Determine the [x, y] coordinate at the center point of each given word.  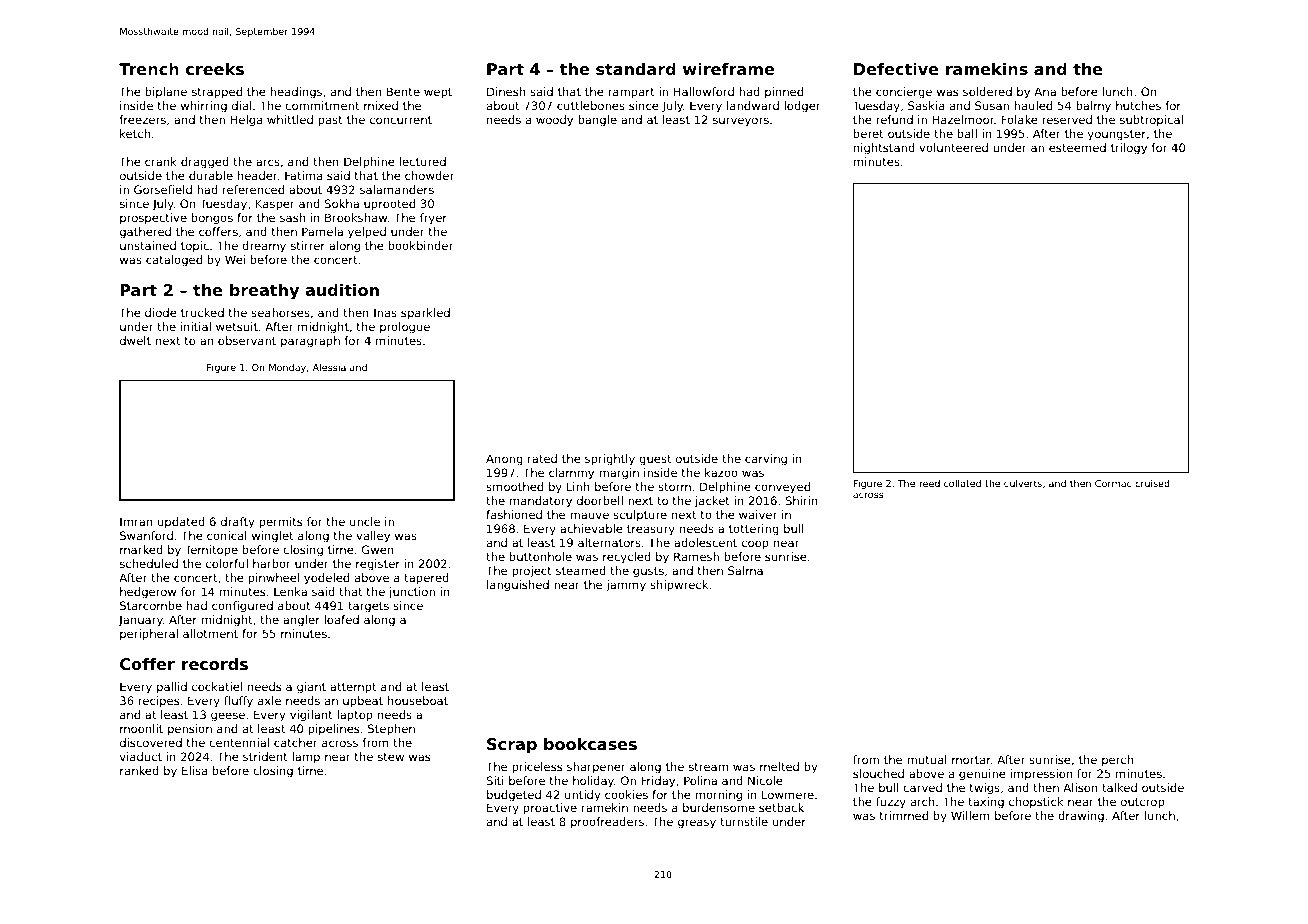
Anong [504, 460]
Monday [287, 368]
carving [766, 460]
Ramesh [696, 556]
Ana [1045, 91]
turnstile [744, 821]
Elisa [194, 770]
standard [636, 69]
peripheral [149, 635]
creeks [215, 69]
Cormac [1113, 483]
